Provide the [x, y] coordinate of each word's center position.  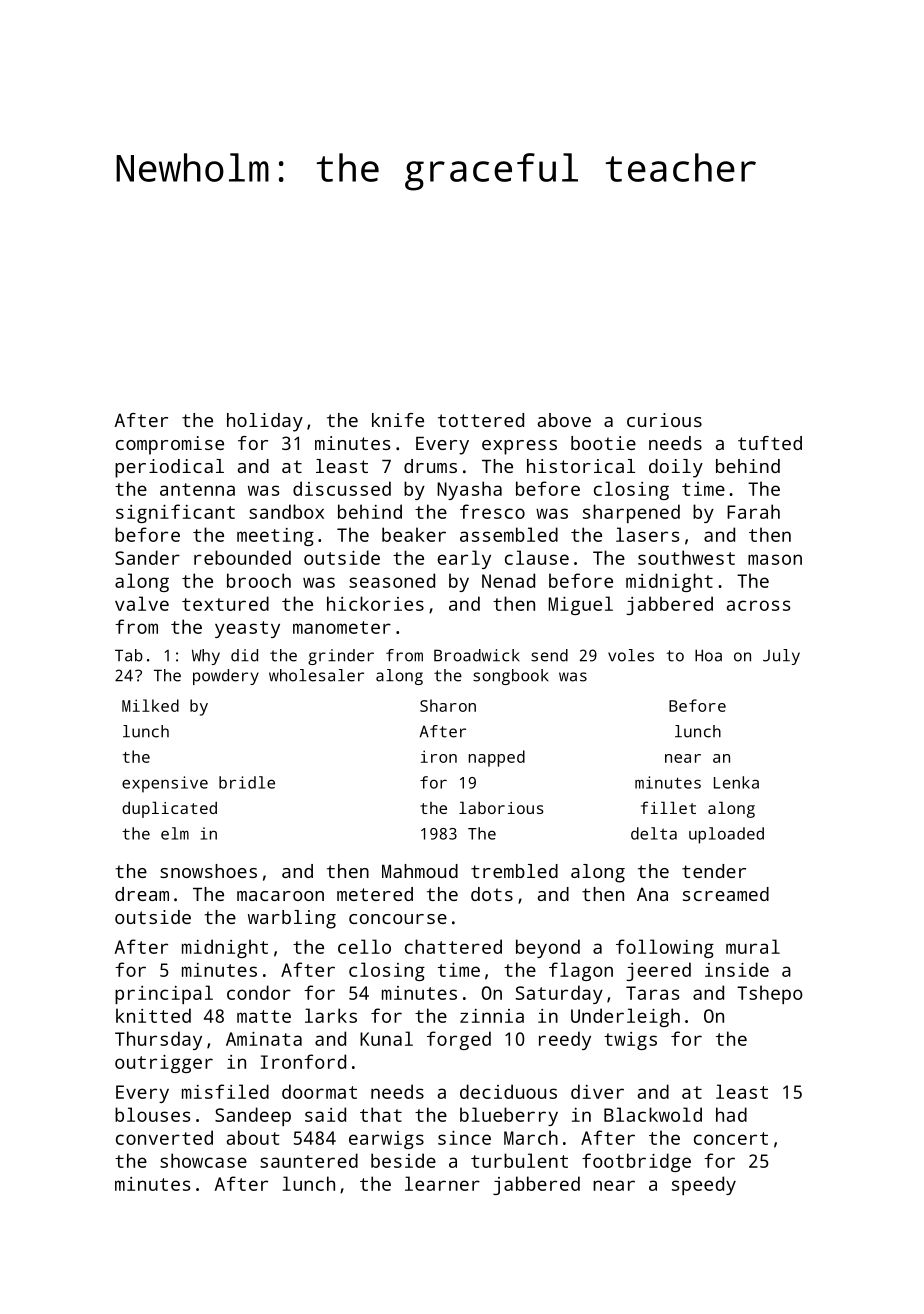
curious [664, 420]
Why [206, 657]
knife [398, 420]
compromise [170, 445]
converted [164, 1137]
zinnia [492, 1016]
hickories [375, 603]
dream [142, 894]
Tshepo [770, 994]
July [781, 657]
